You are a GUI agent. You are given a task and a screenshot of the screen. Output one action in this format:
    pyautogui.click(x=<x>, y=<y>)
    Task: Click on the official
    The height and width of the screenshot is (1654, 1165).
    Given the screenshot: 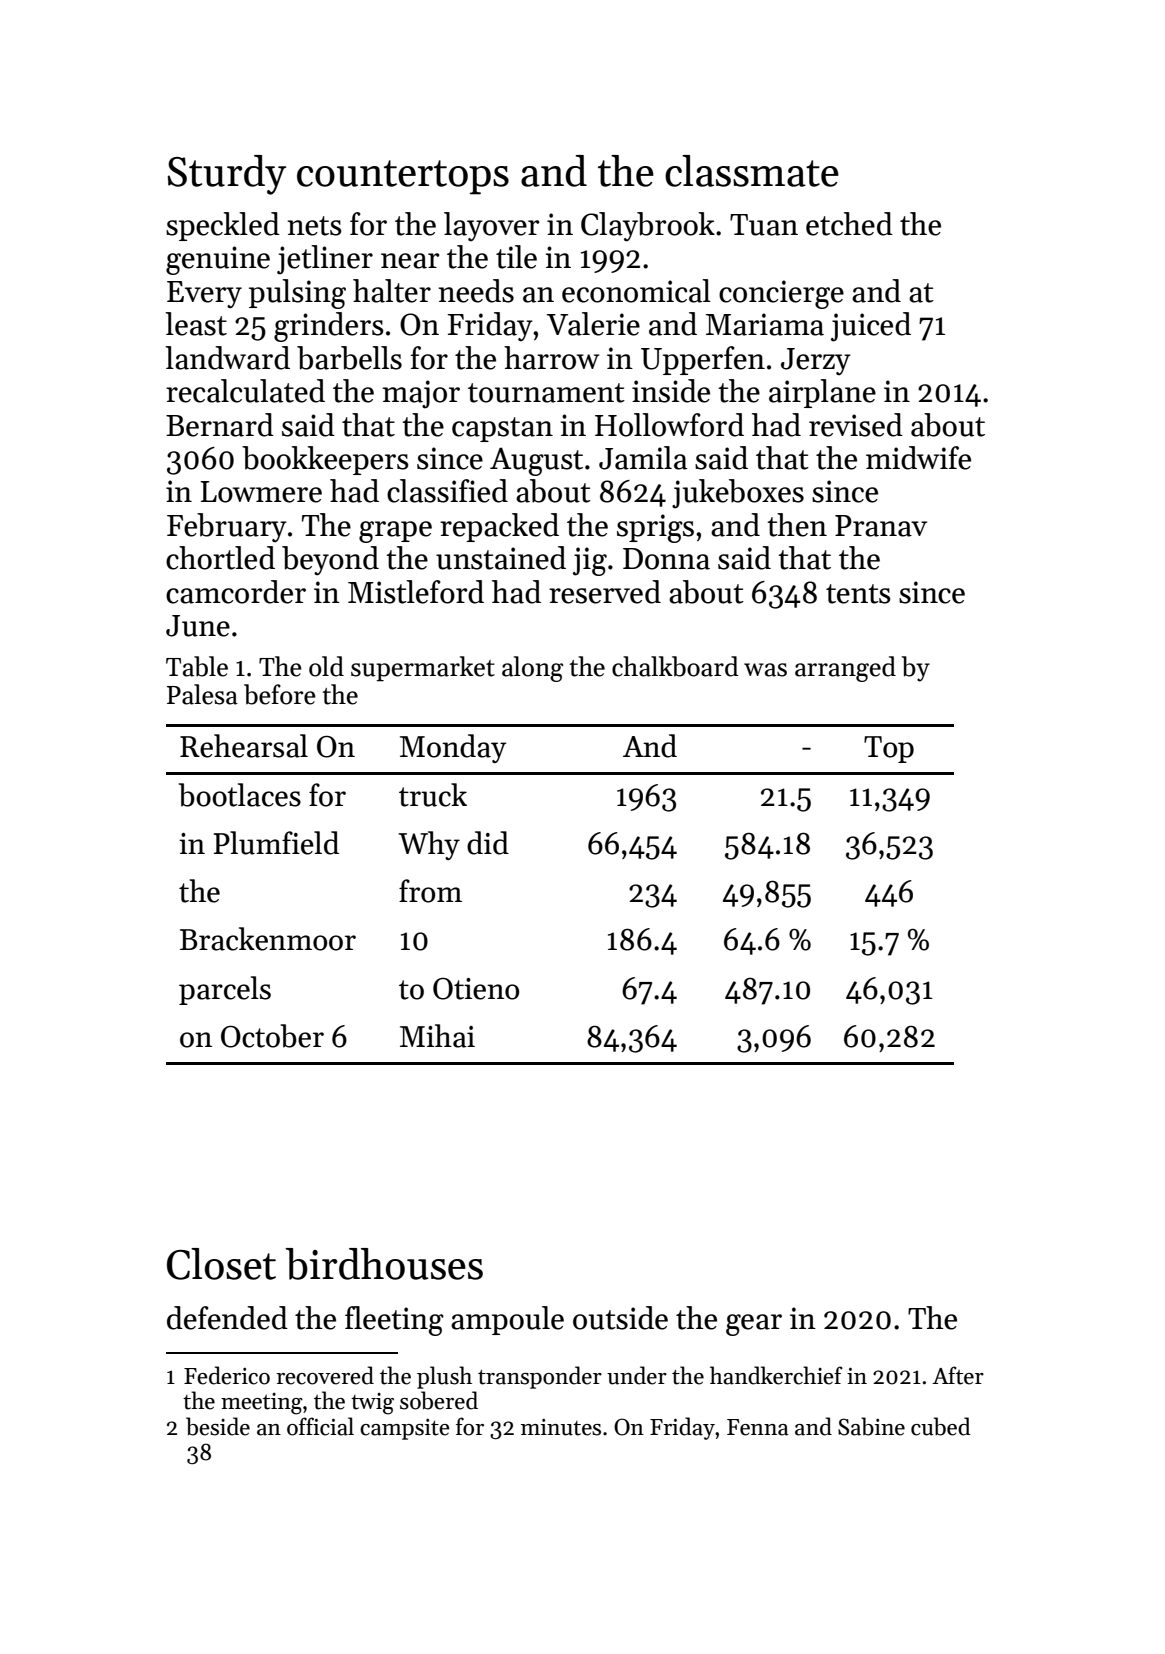 What is the action you would take?
    pyautogui.click(x=320, y=1426)
